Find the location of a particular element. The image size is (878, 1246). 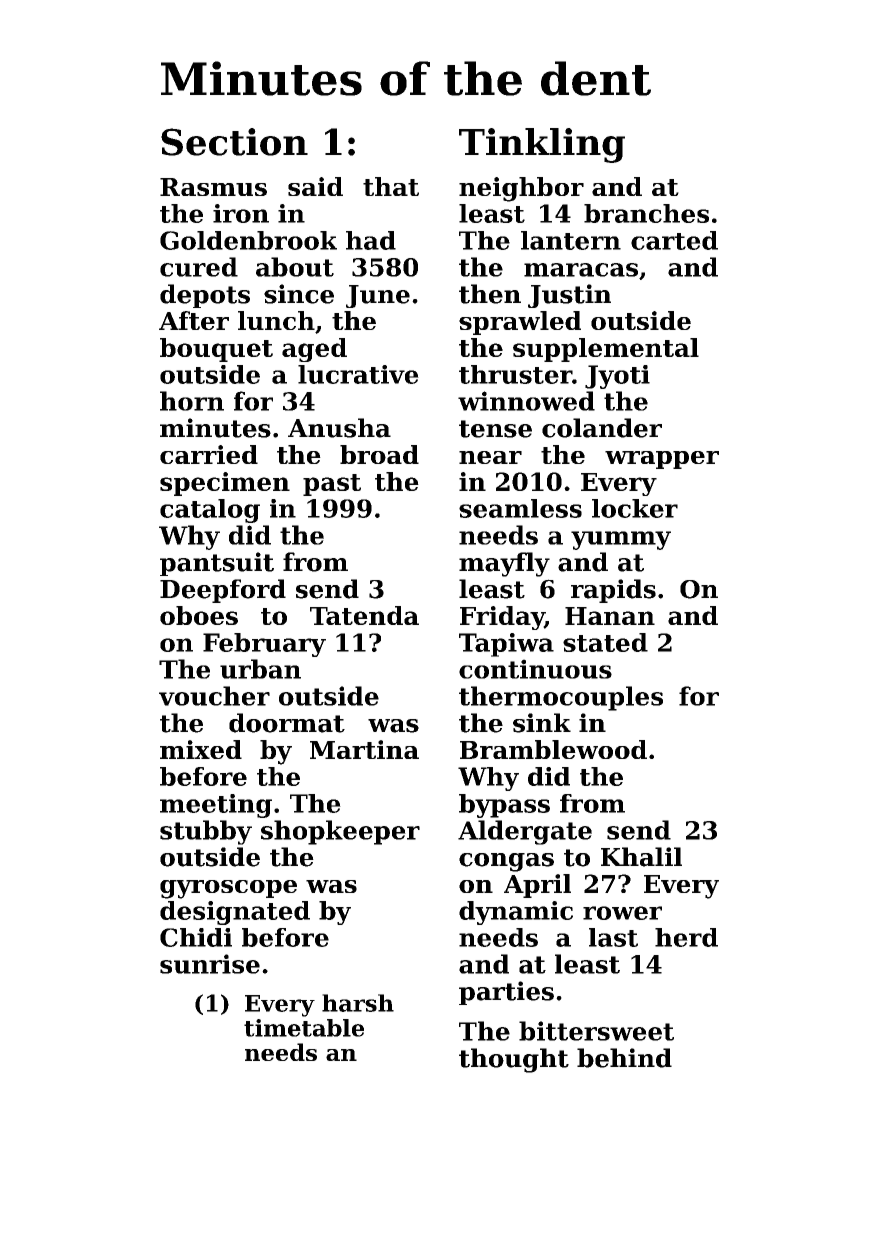

Tapiwa is located at coordinates (506, 645).
